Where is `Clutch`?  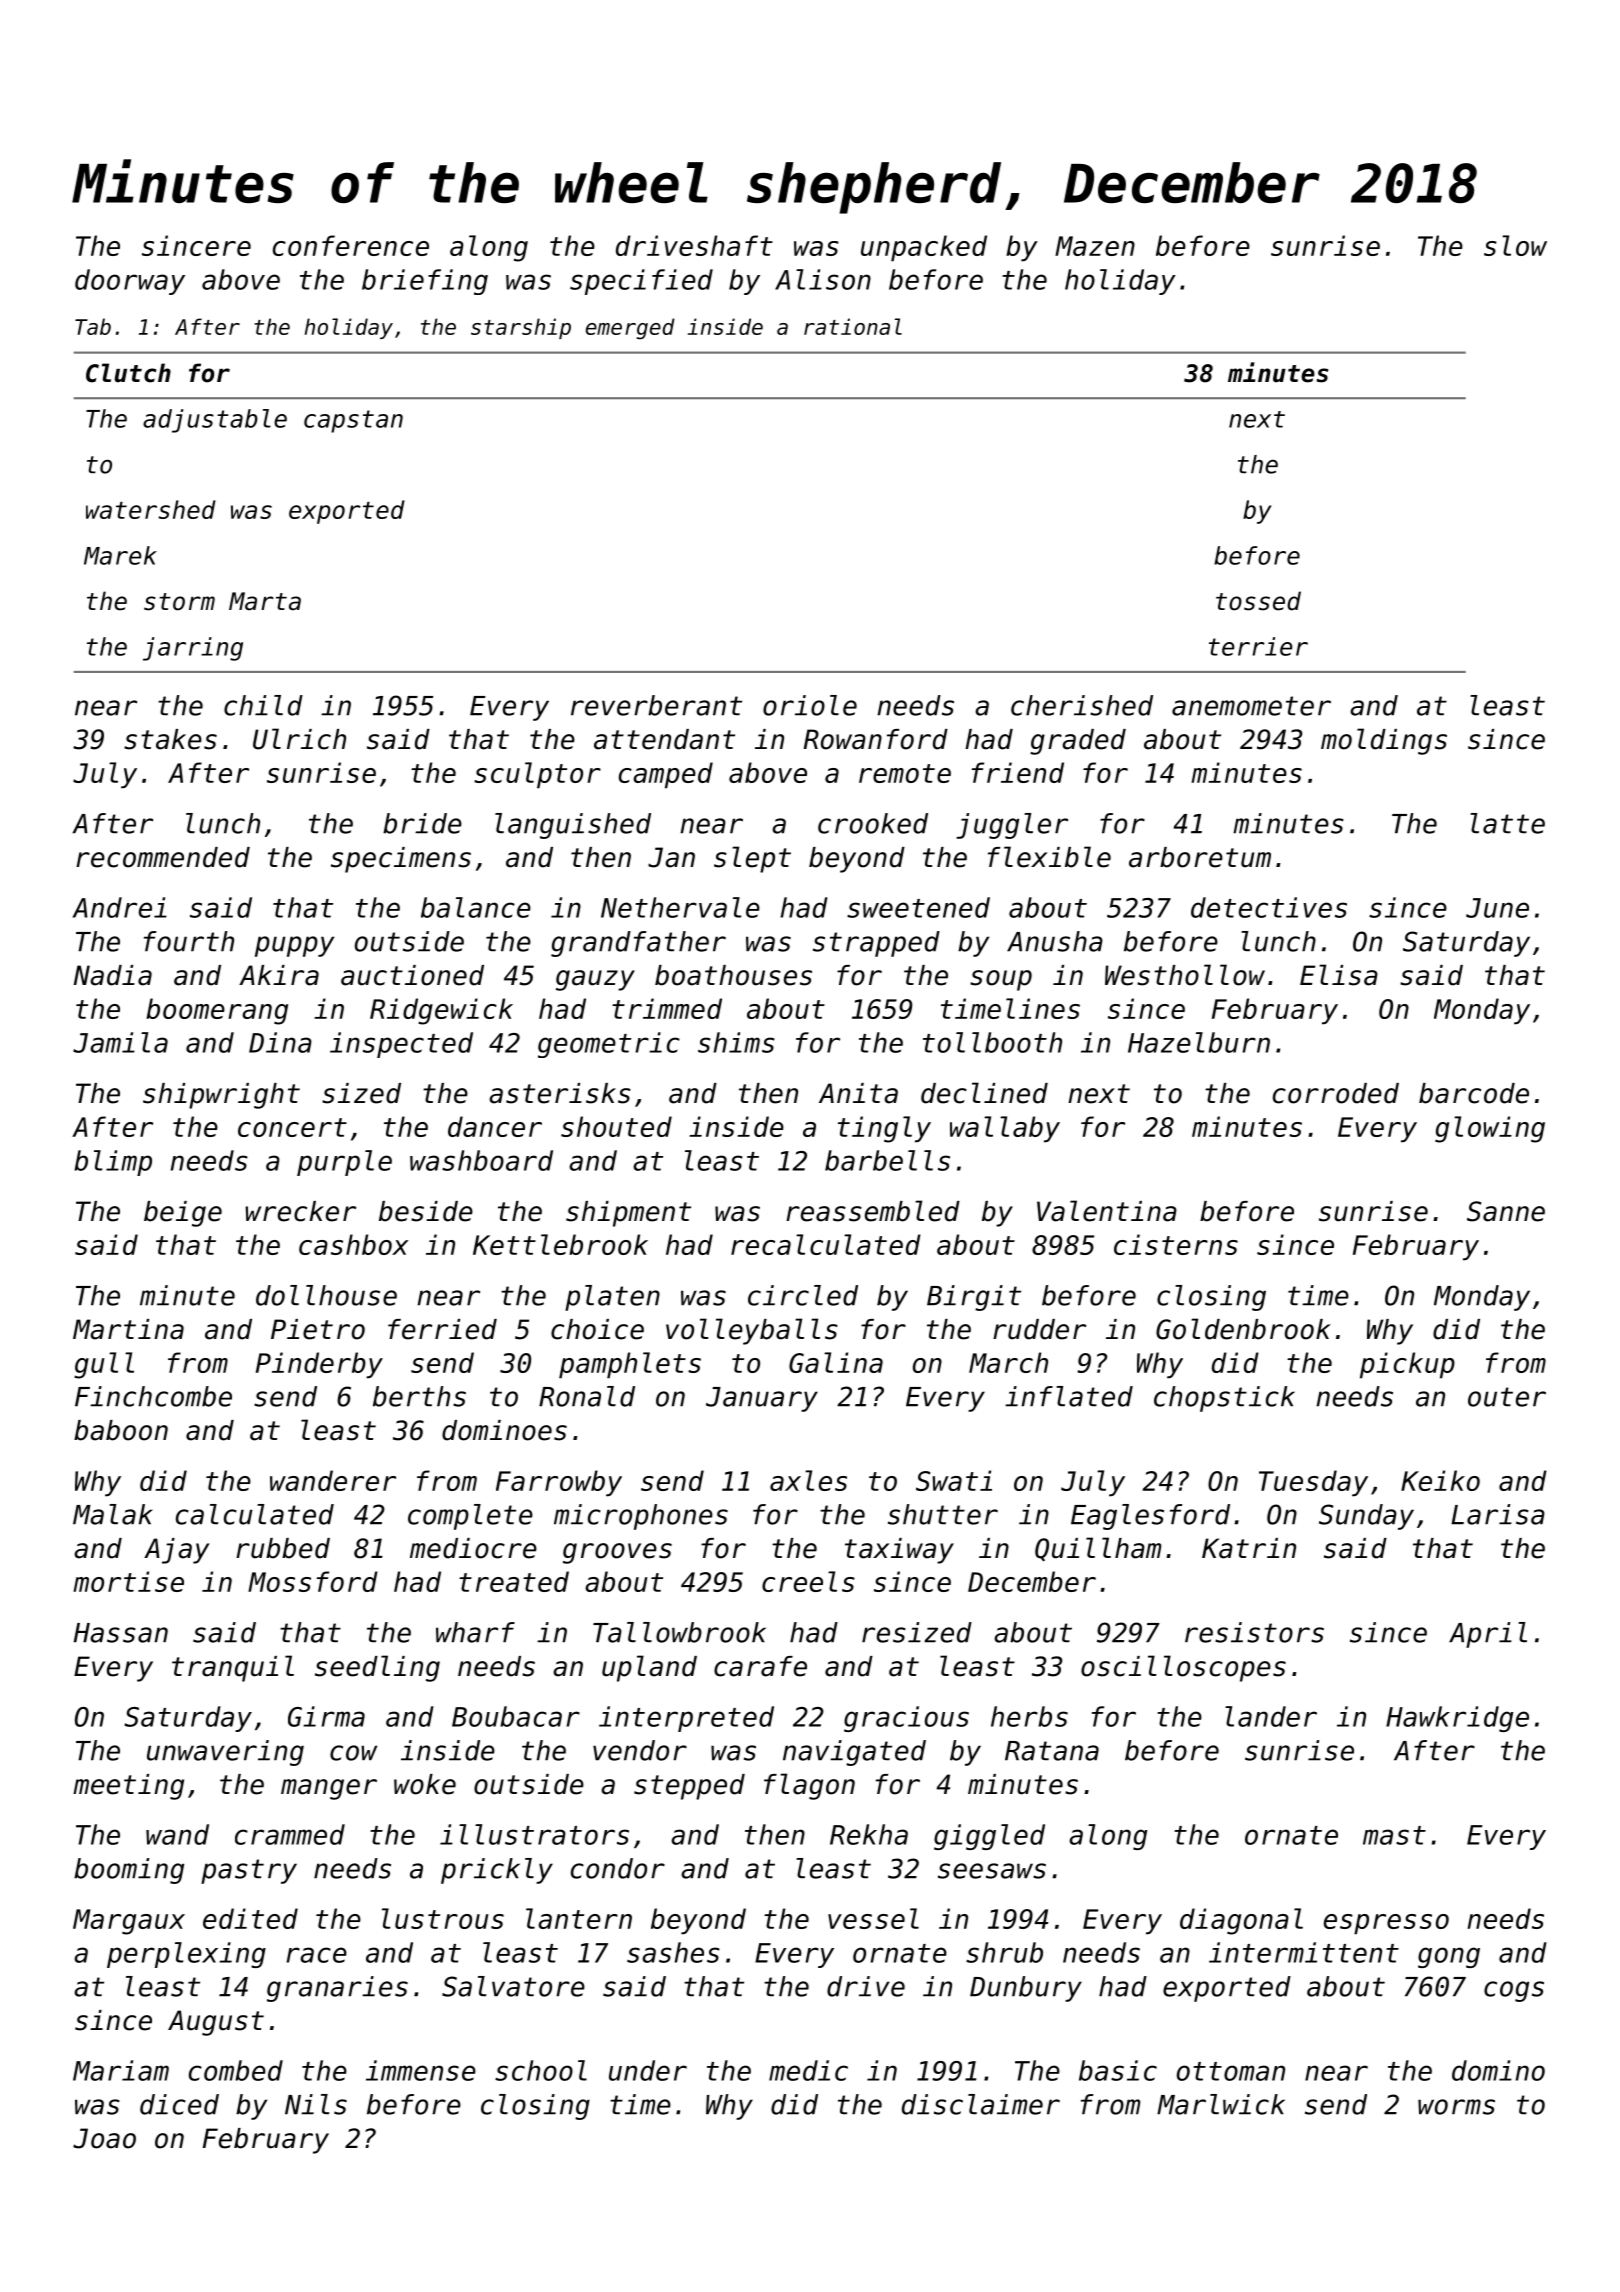 Clutch is located at coordinates (128, 373).
